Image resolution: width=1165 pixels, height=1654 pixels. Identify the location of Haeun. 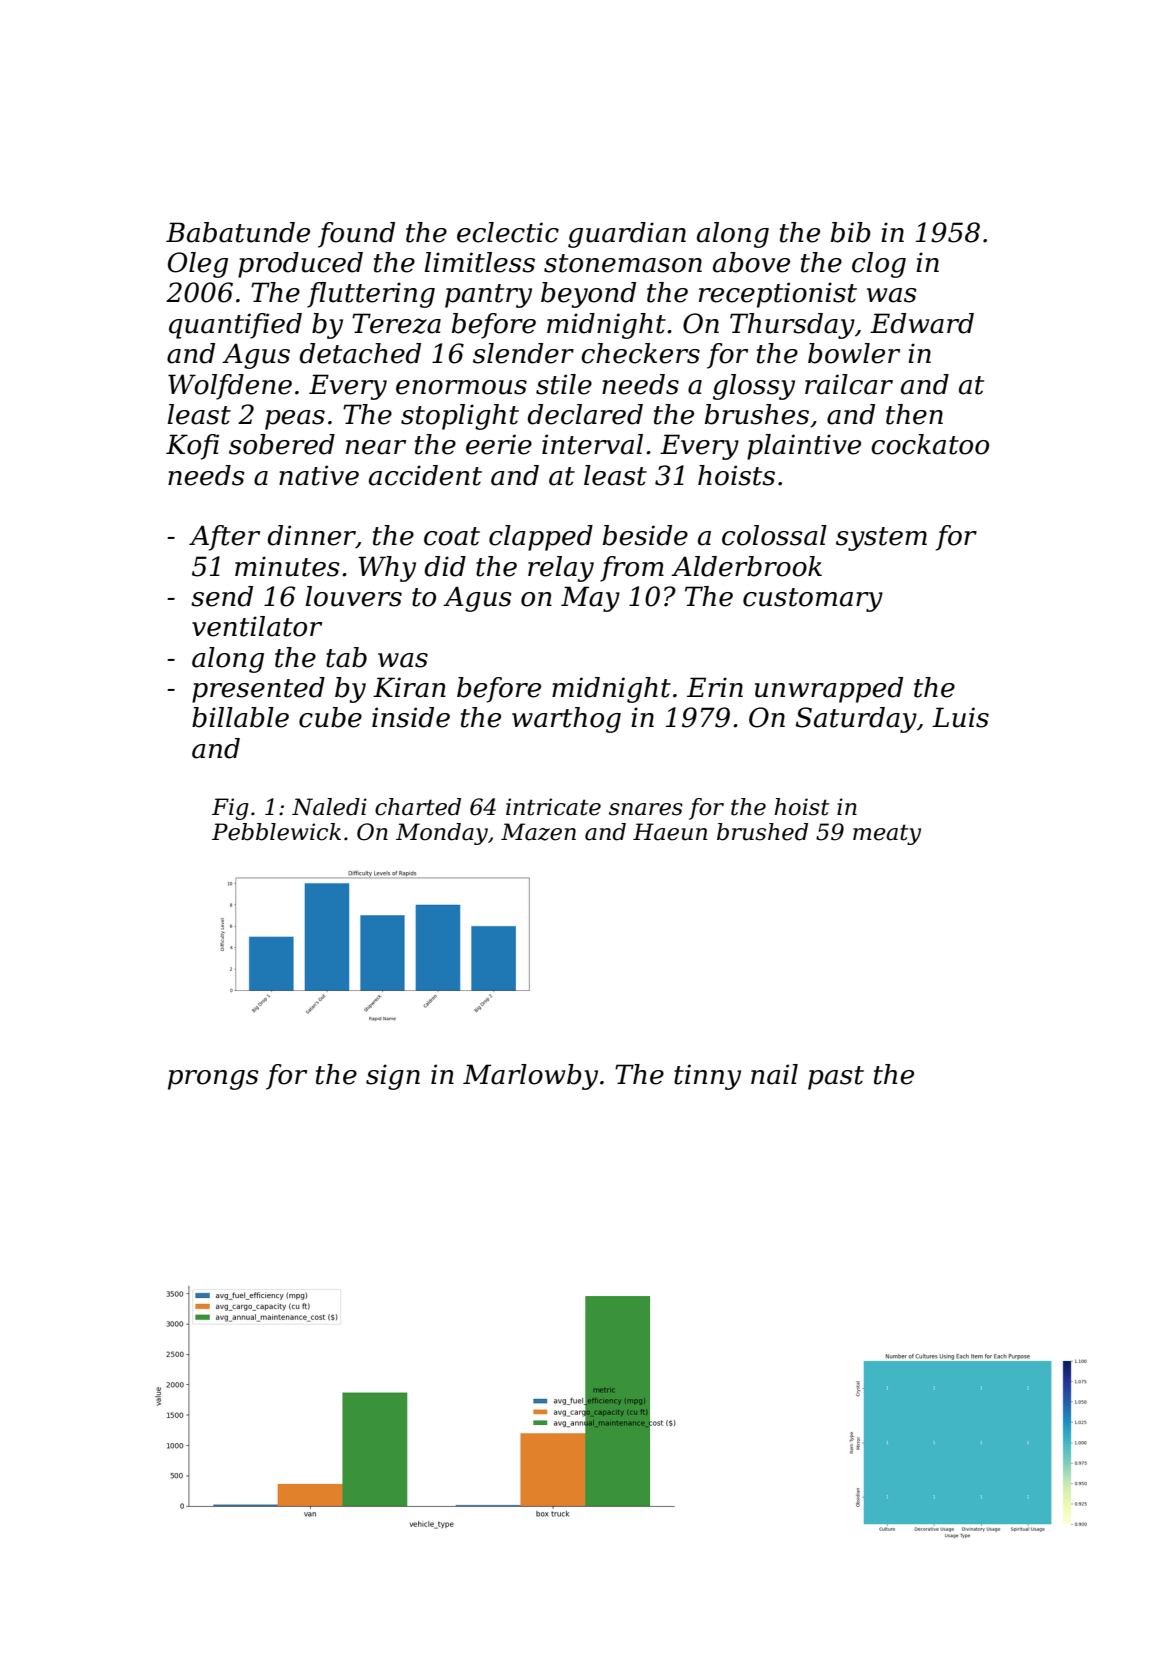
(670, 832).
